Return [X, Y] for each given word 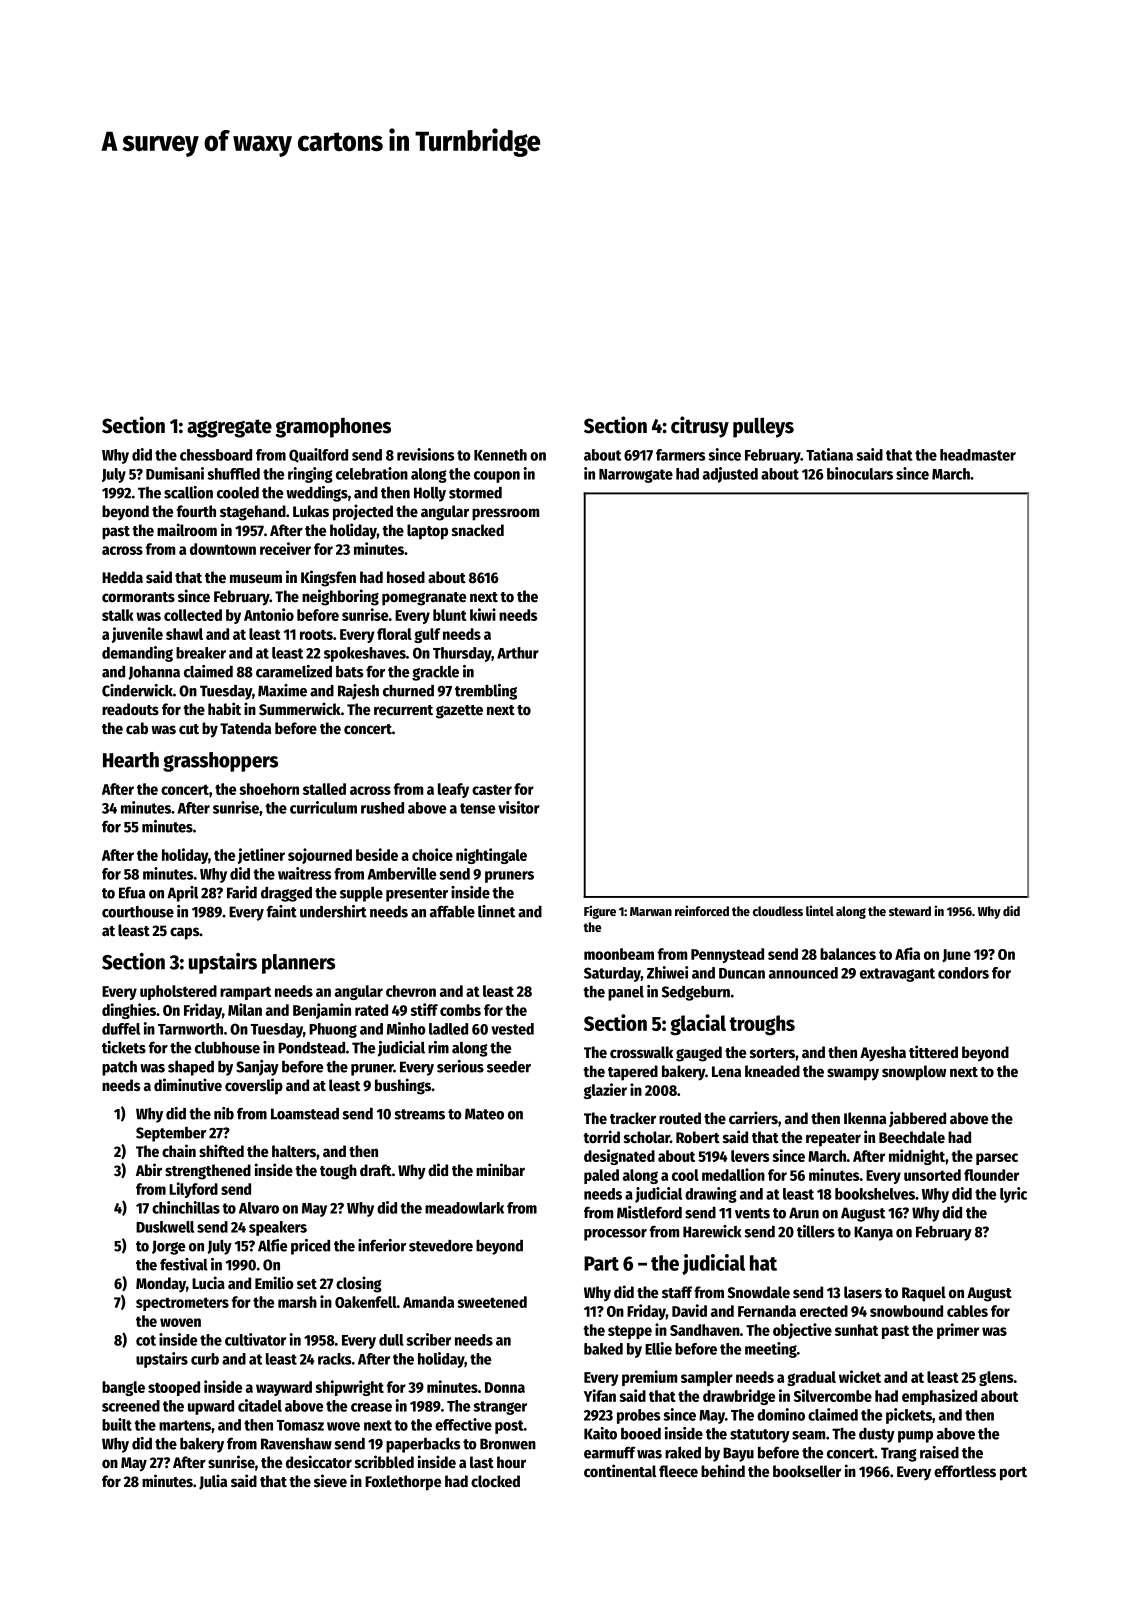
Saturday [612, 974]
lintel [820, 910]
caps [184, 933]
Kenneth [500, 455]
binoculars [860, 473]
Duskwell [165, 1227]
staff [677, 1292]
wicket [860, 1376]
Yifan [600, 1395]
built [117, 1424]
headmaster [978, 455]
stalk [118, 615]
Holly [430, 494]
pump [915, 1437]
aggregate [229, 428]
